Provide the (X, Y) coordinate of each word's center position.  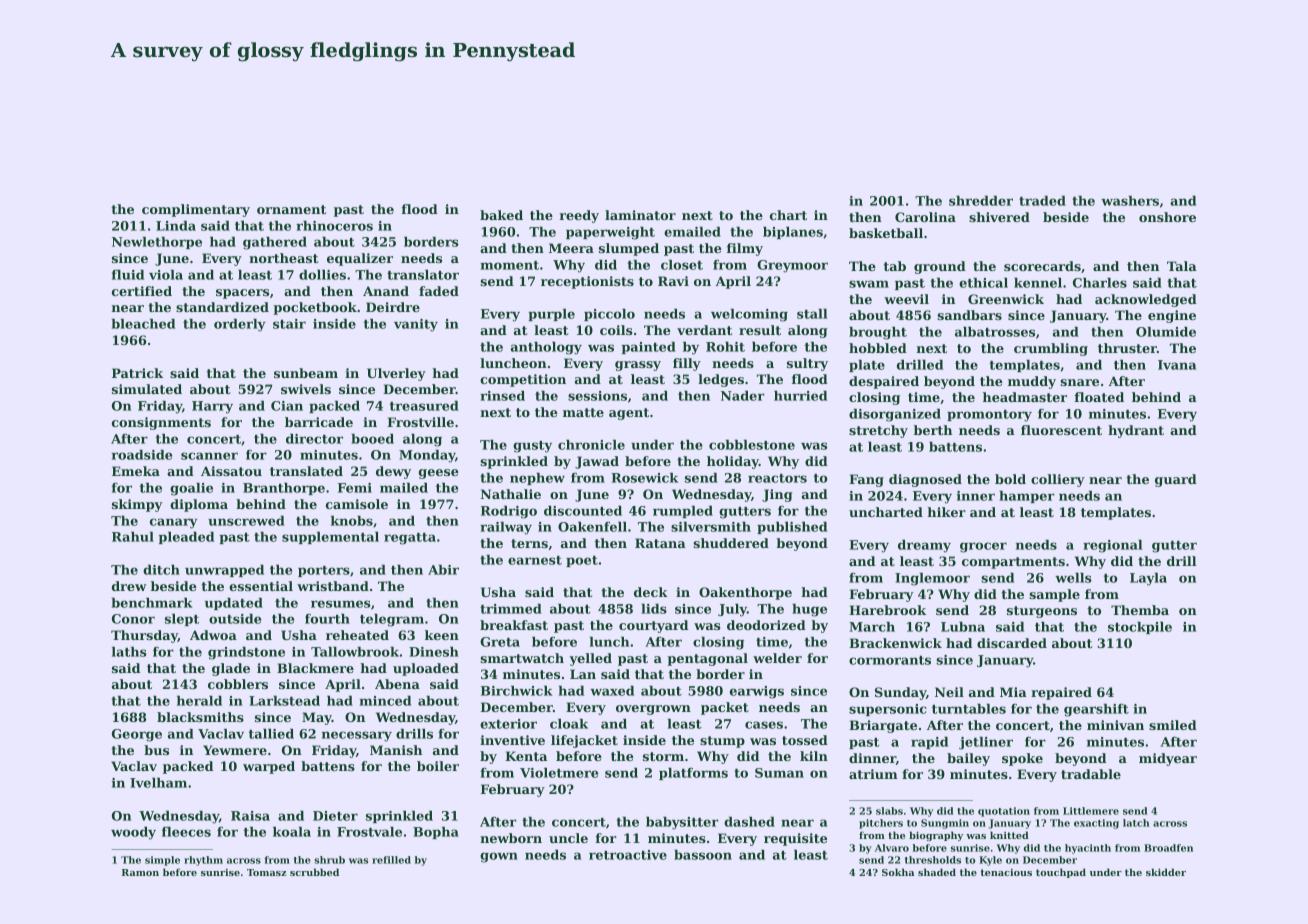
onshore (1167, 217)
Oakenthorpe (745, 593)
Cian (287, 406)
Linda (176, 226)
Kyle (990, 861)
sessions (597, 396)
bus (156, 750)
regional (1112, 546)
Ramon (140, 872)
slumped (629, 249)
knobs (352, 521)
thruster (1127, 348)
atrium (873, 774)
